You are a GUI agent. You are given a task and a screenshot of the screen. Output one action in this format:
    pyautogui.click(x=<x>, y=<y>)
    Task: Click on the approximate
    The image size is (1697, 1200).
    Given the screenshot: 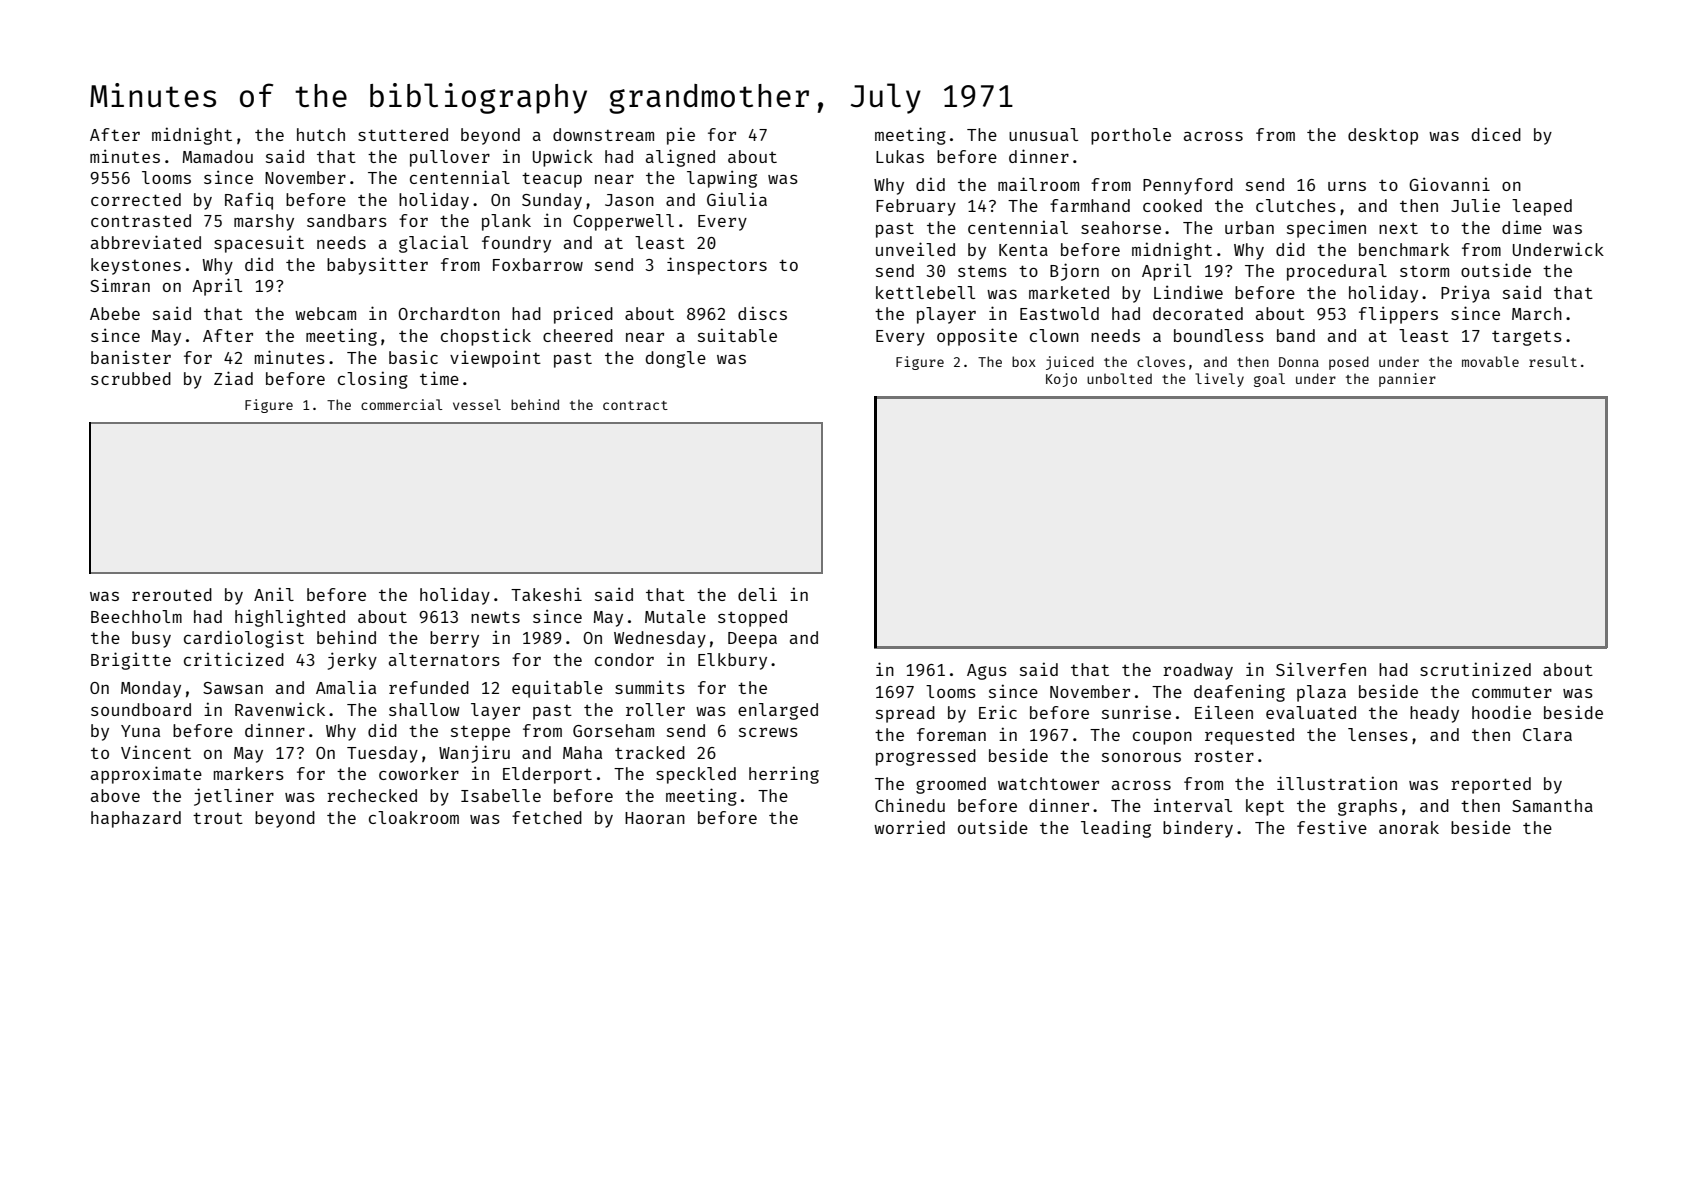 What is the action you would take?
    pyautogui.click(x=146, y=775)
